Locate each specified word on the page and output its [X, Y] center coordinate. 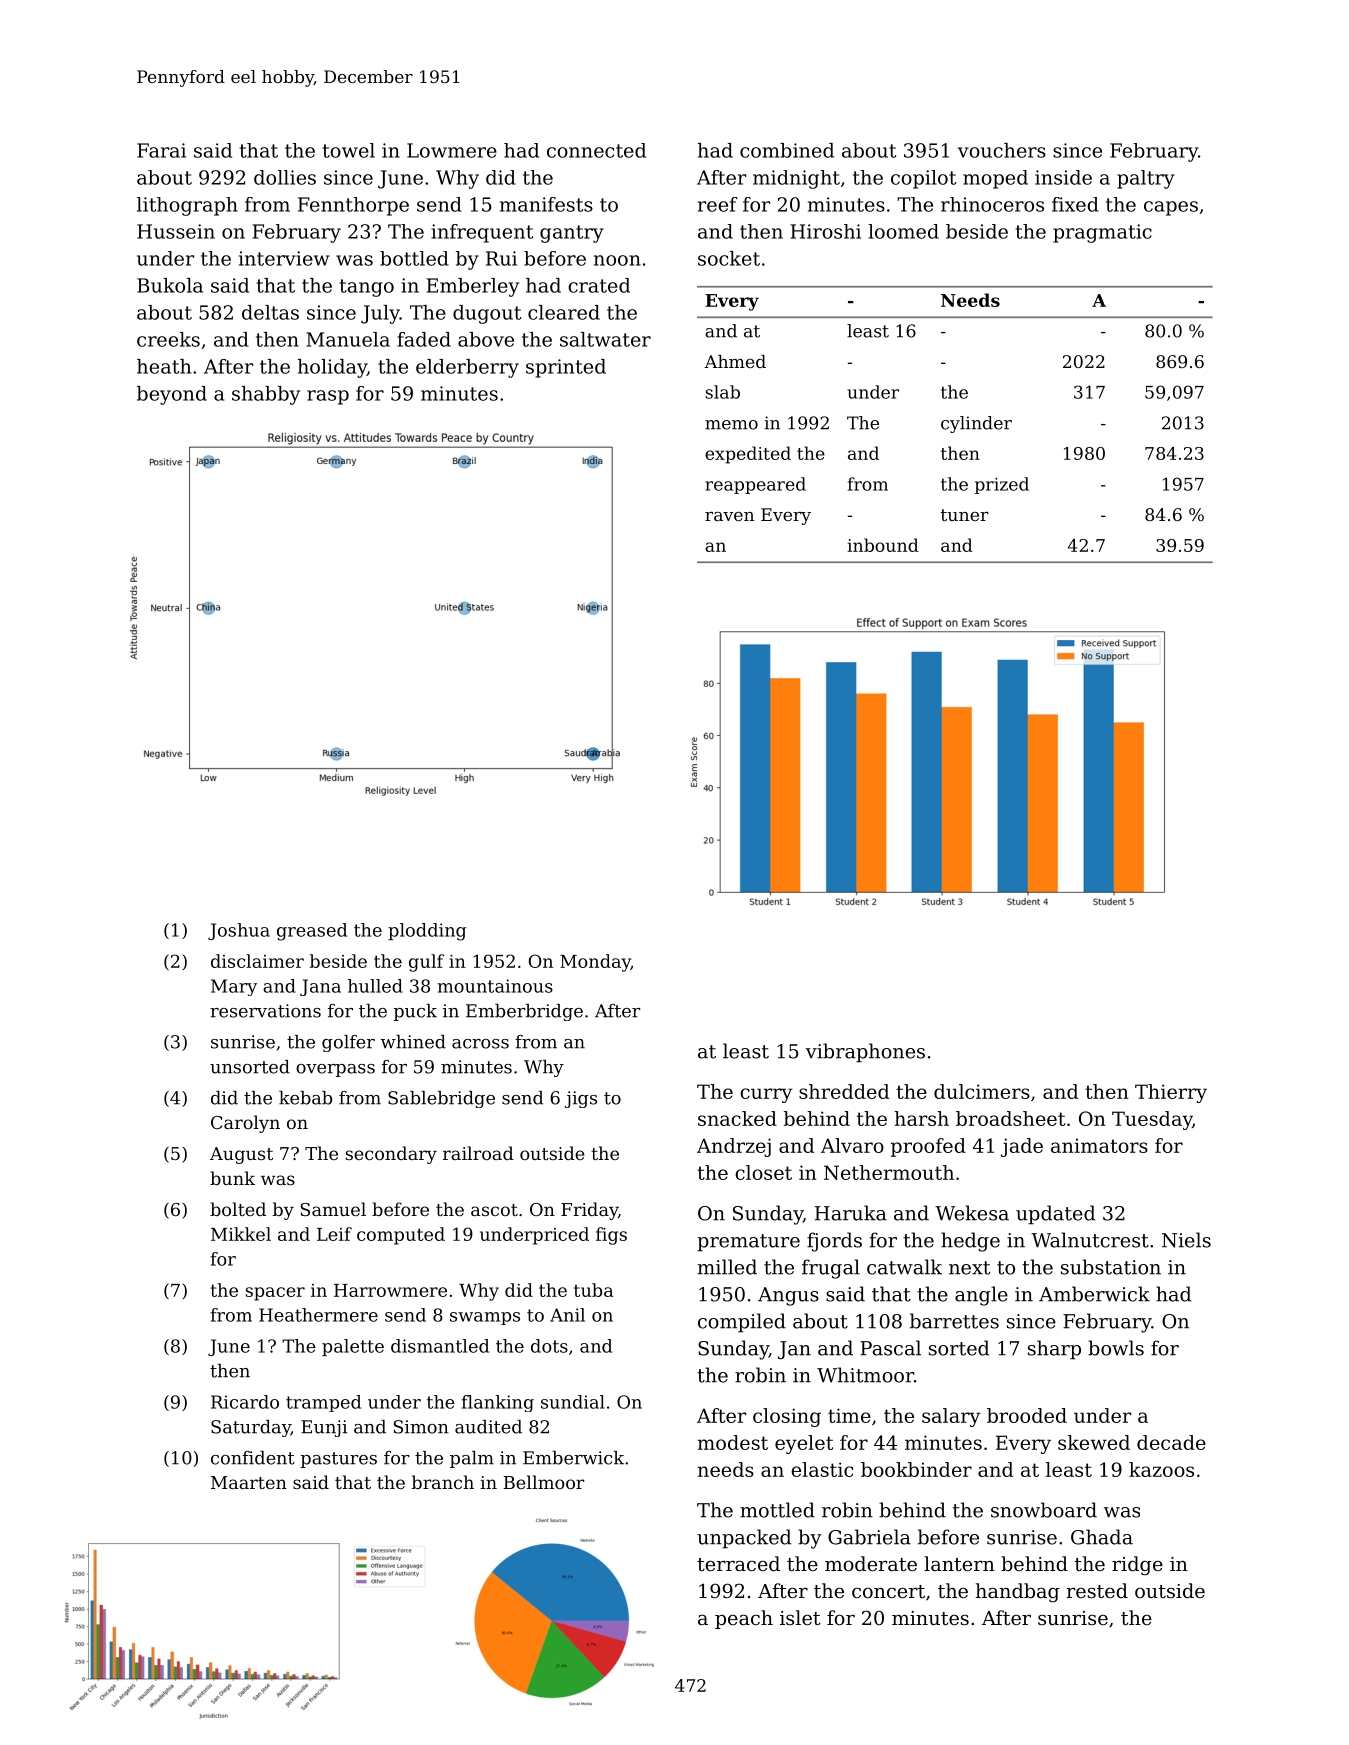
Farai [161, 150]
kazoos [1161, 1469]
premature [748, 1243]
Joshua [239, 931]
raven [729, 516]
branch [443, 1482]
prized [1002, 485]
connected [596, 150]
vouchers [1002, 150]
